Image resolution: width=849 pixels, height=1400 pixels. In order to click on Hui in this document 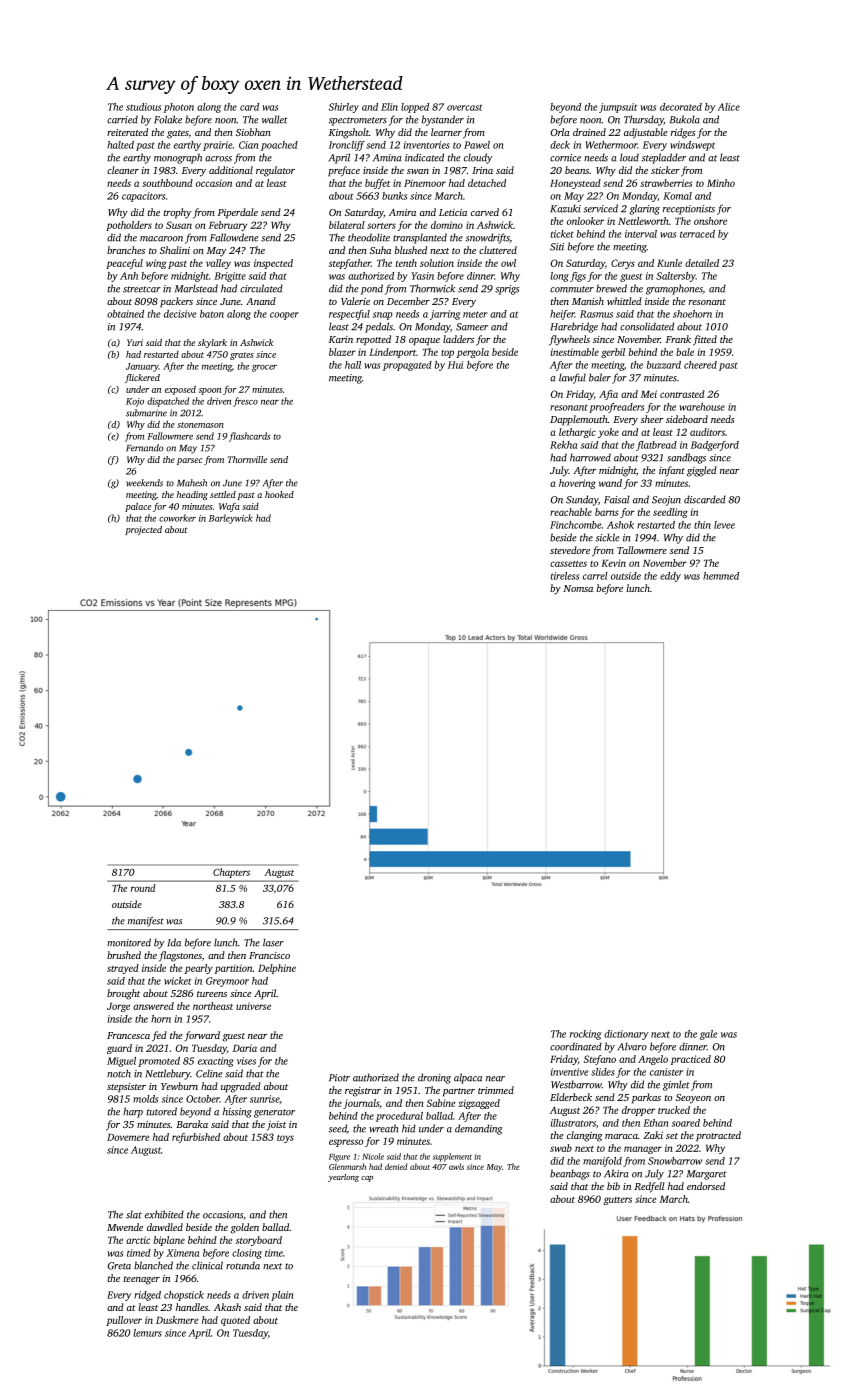, I will do `click(456, 365)`.
